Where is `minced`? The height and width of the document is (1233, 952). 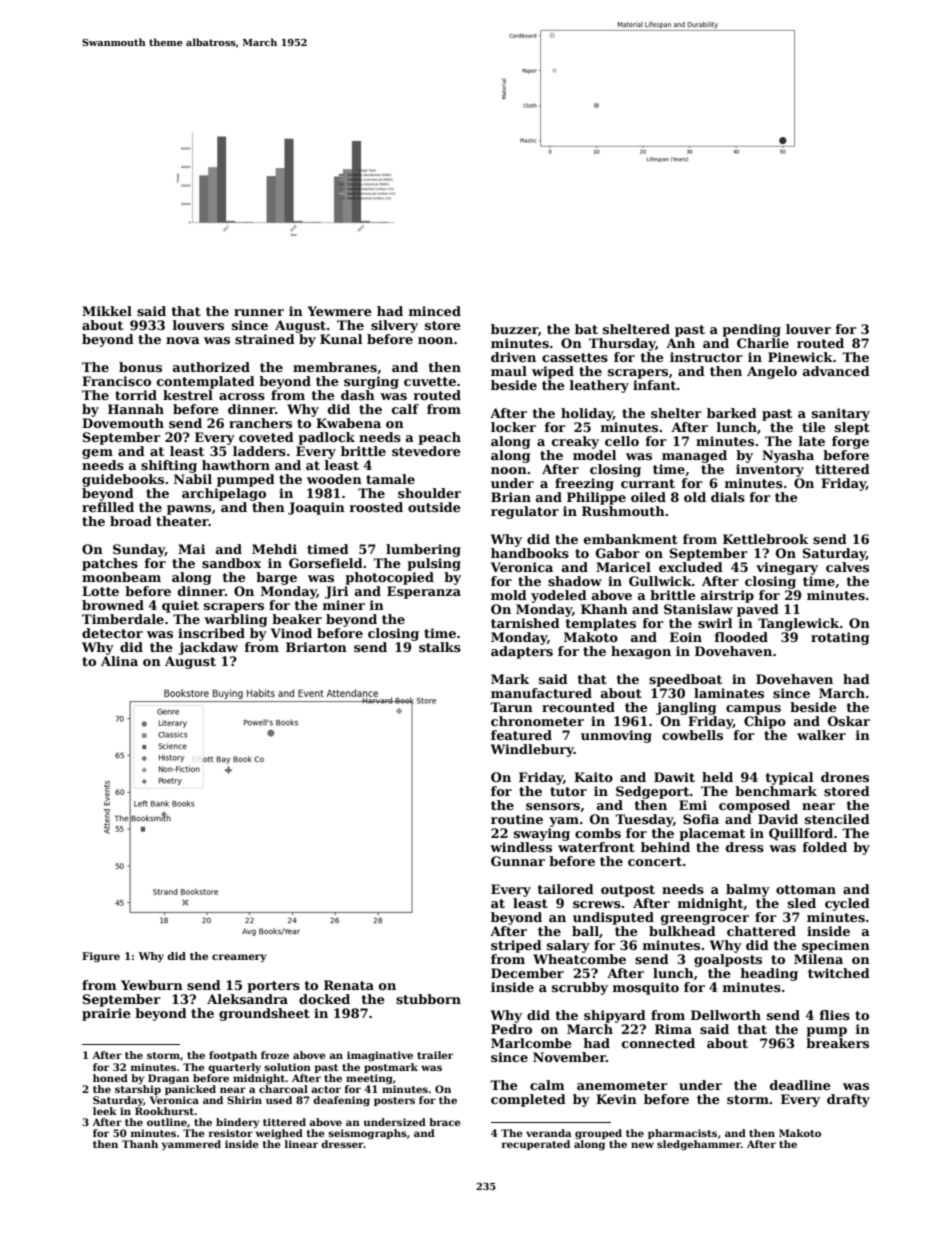
minced is located at coordinates (435, 311).
